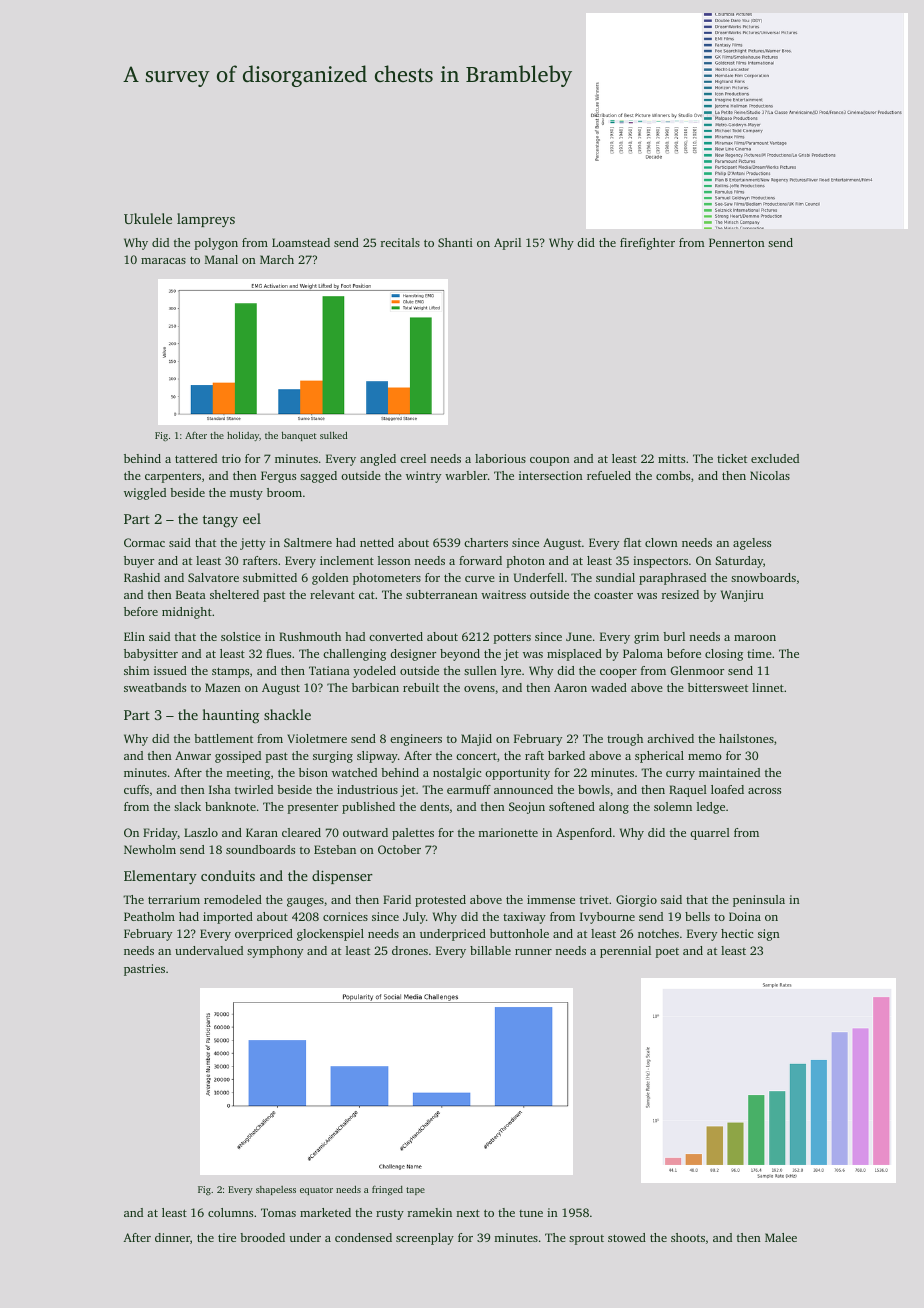 The image size is (924, 1308). Describe the element at coordinates (278, 653) in the image. I see `flues` at that location.
